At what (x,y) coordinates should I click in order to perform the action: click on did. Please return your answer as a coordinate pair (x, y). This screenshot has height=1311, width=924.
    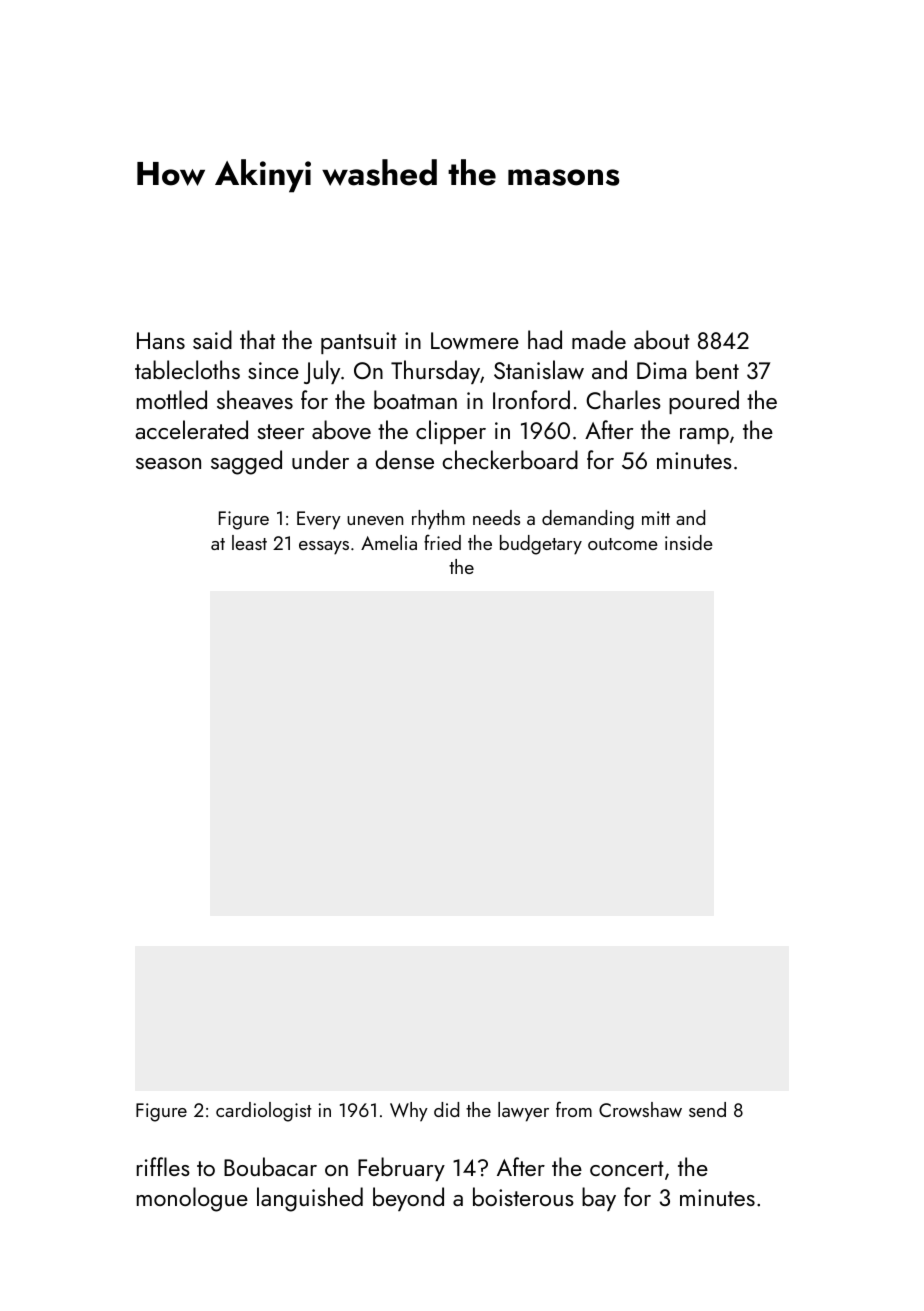
    Looking at the image, I should click on (446, 1109).
